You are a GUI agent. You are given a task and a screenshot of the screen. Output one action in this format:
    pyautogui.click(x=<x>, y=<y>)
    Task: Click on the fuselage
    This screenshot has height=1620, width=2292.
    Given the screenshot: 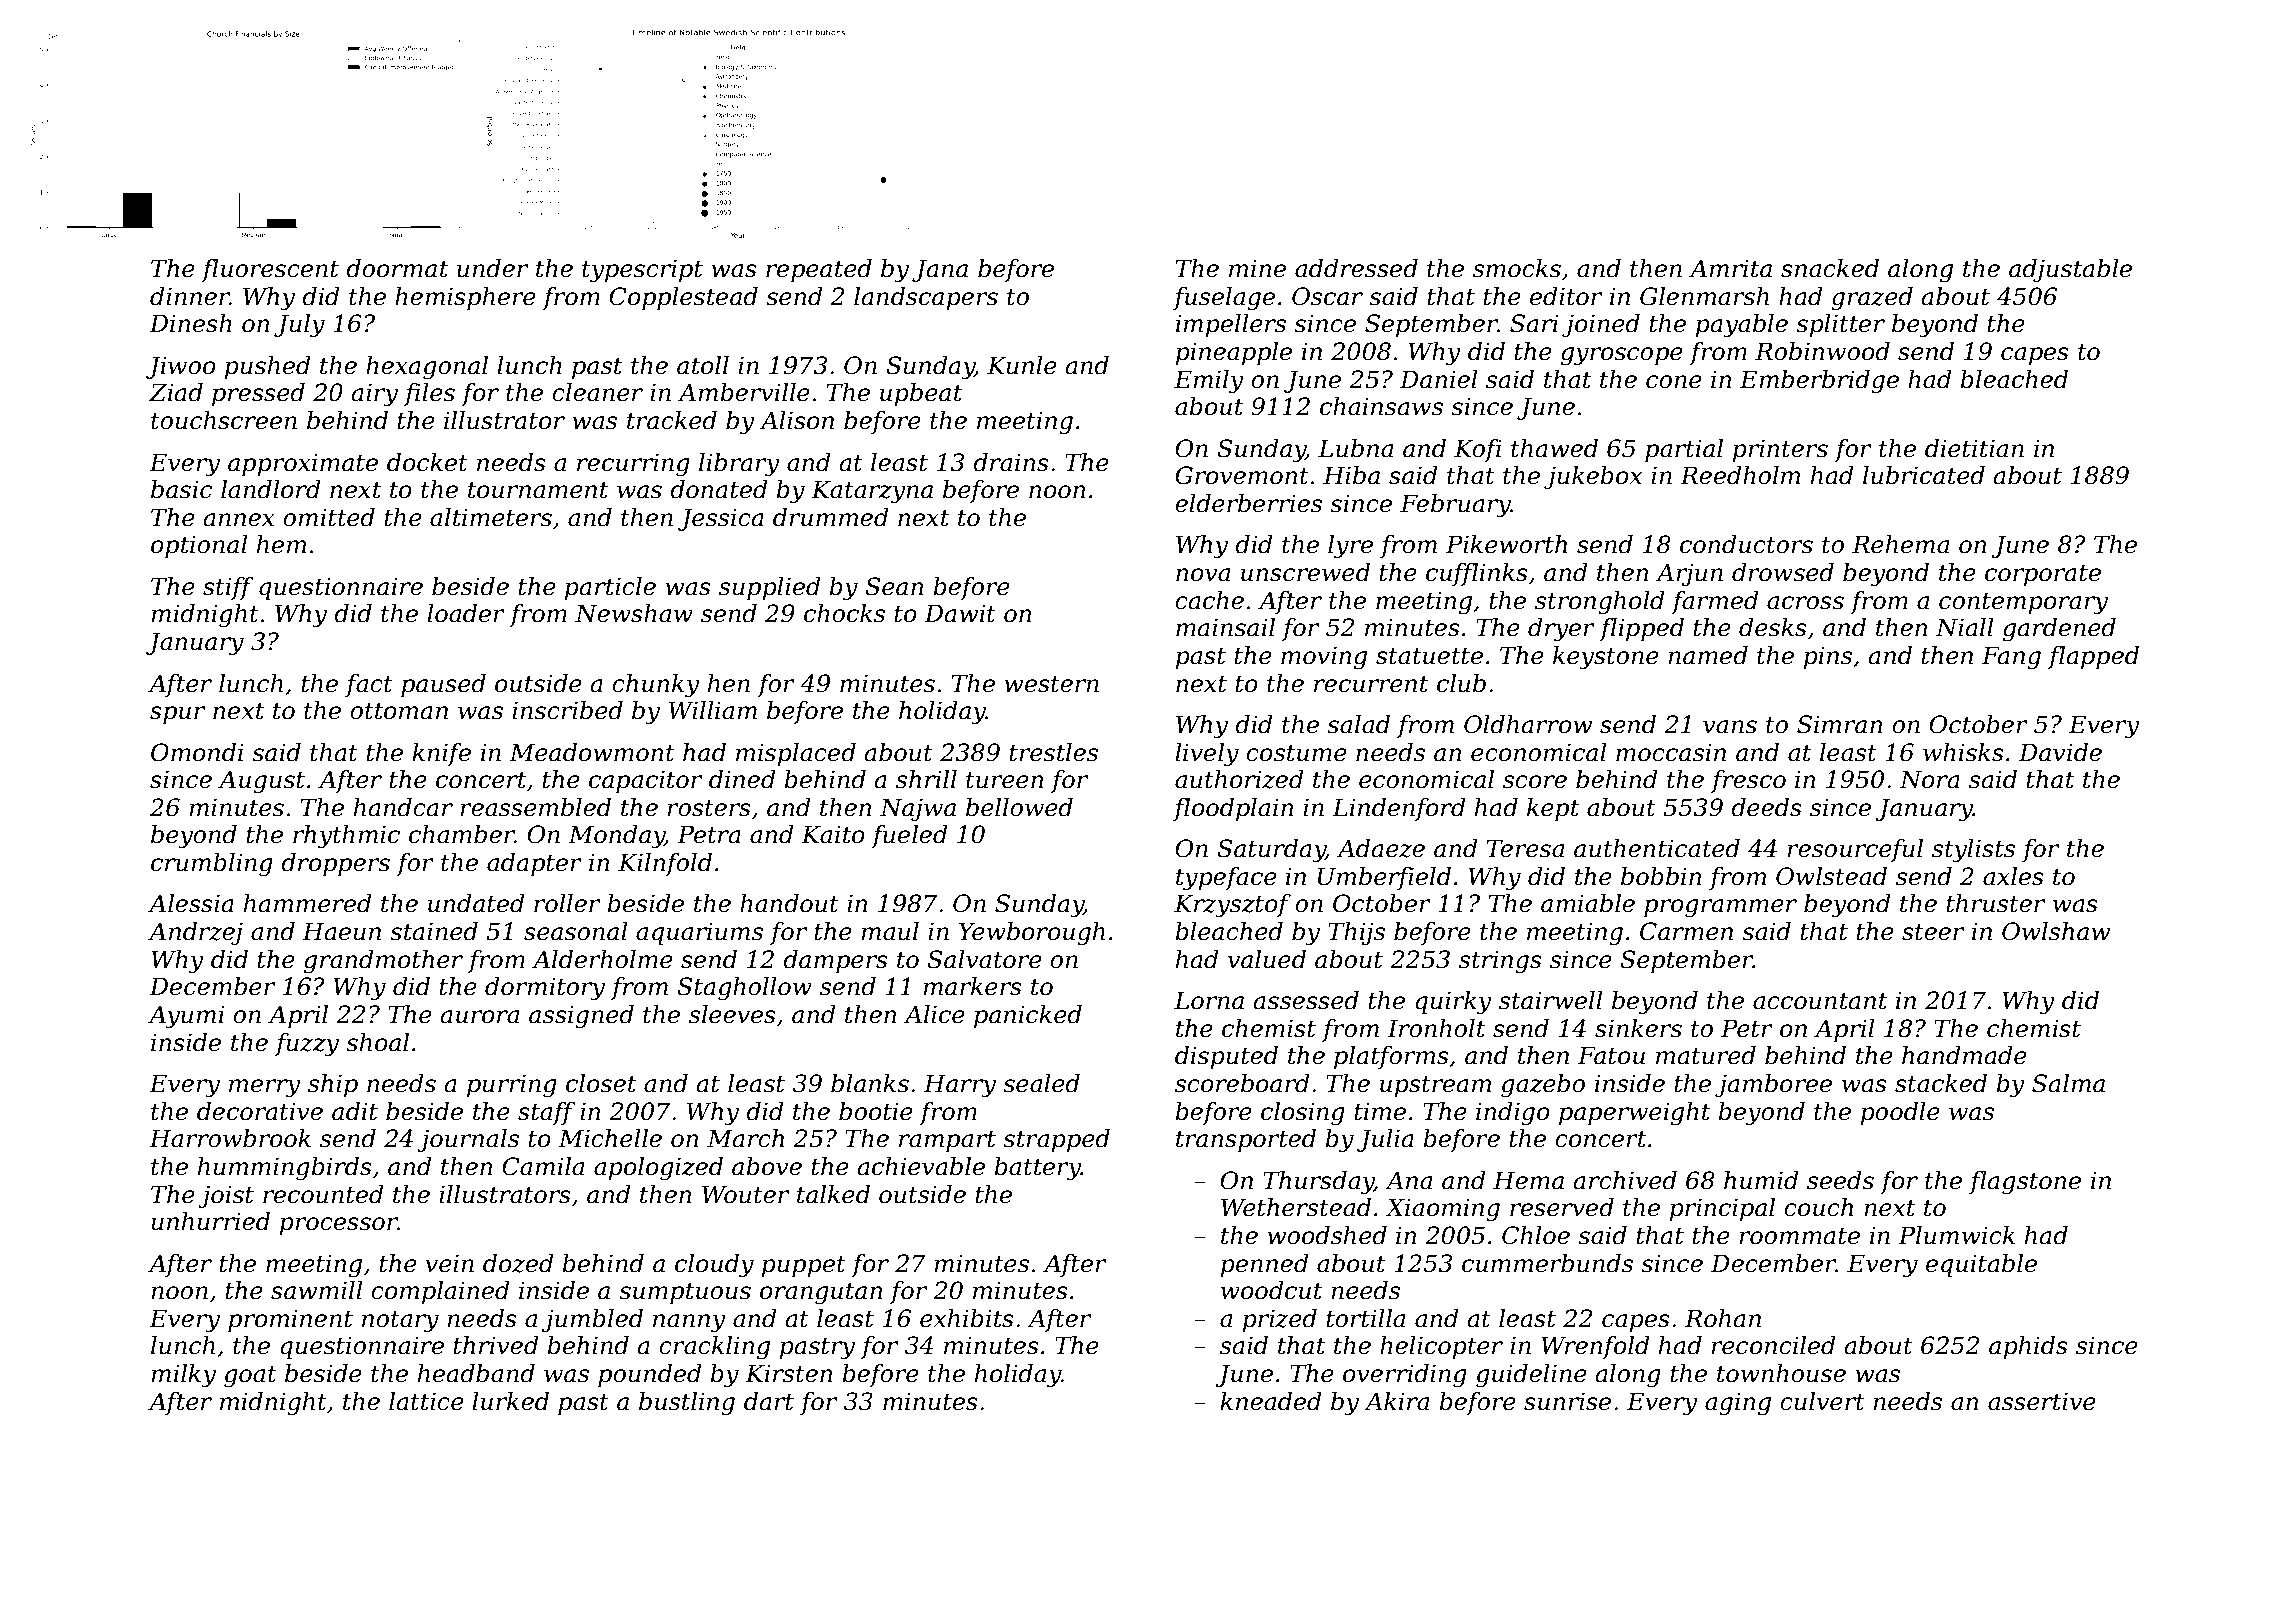 What is the action you would take?
    pyautogui.click(x=1224, y=299)
